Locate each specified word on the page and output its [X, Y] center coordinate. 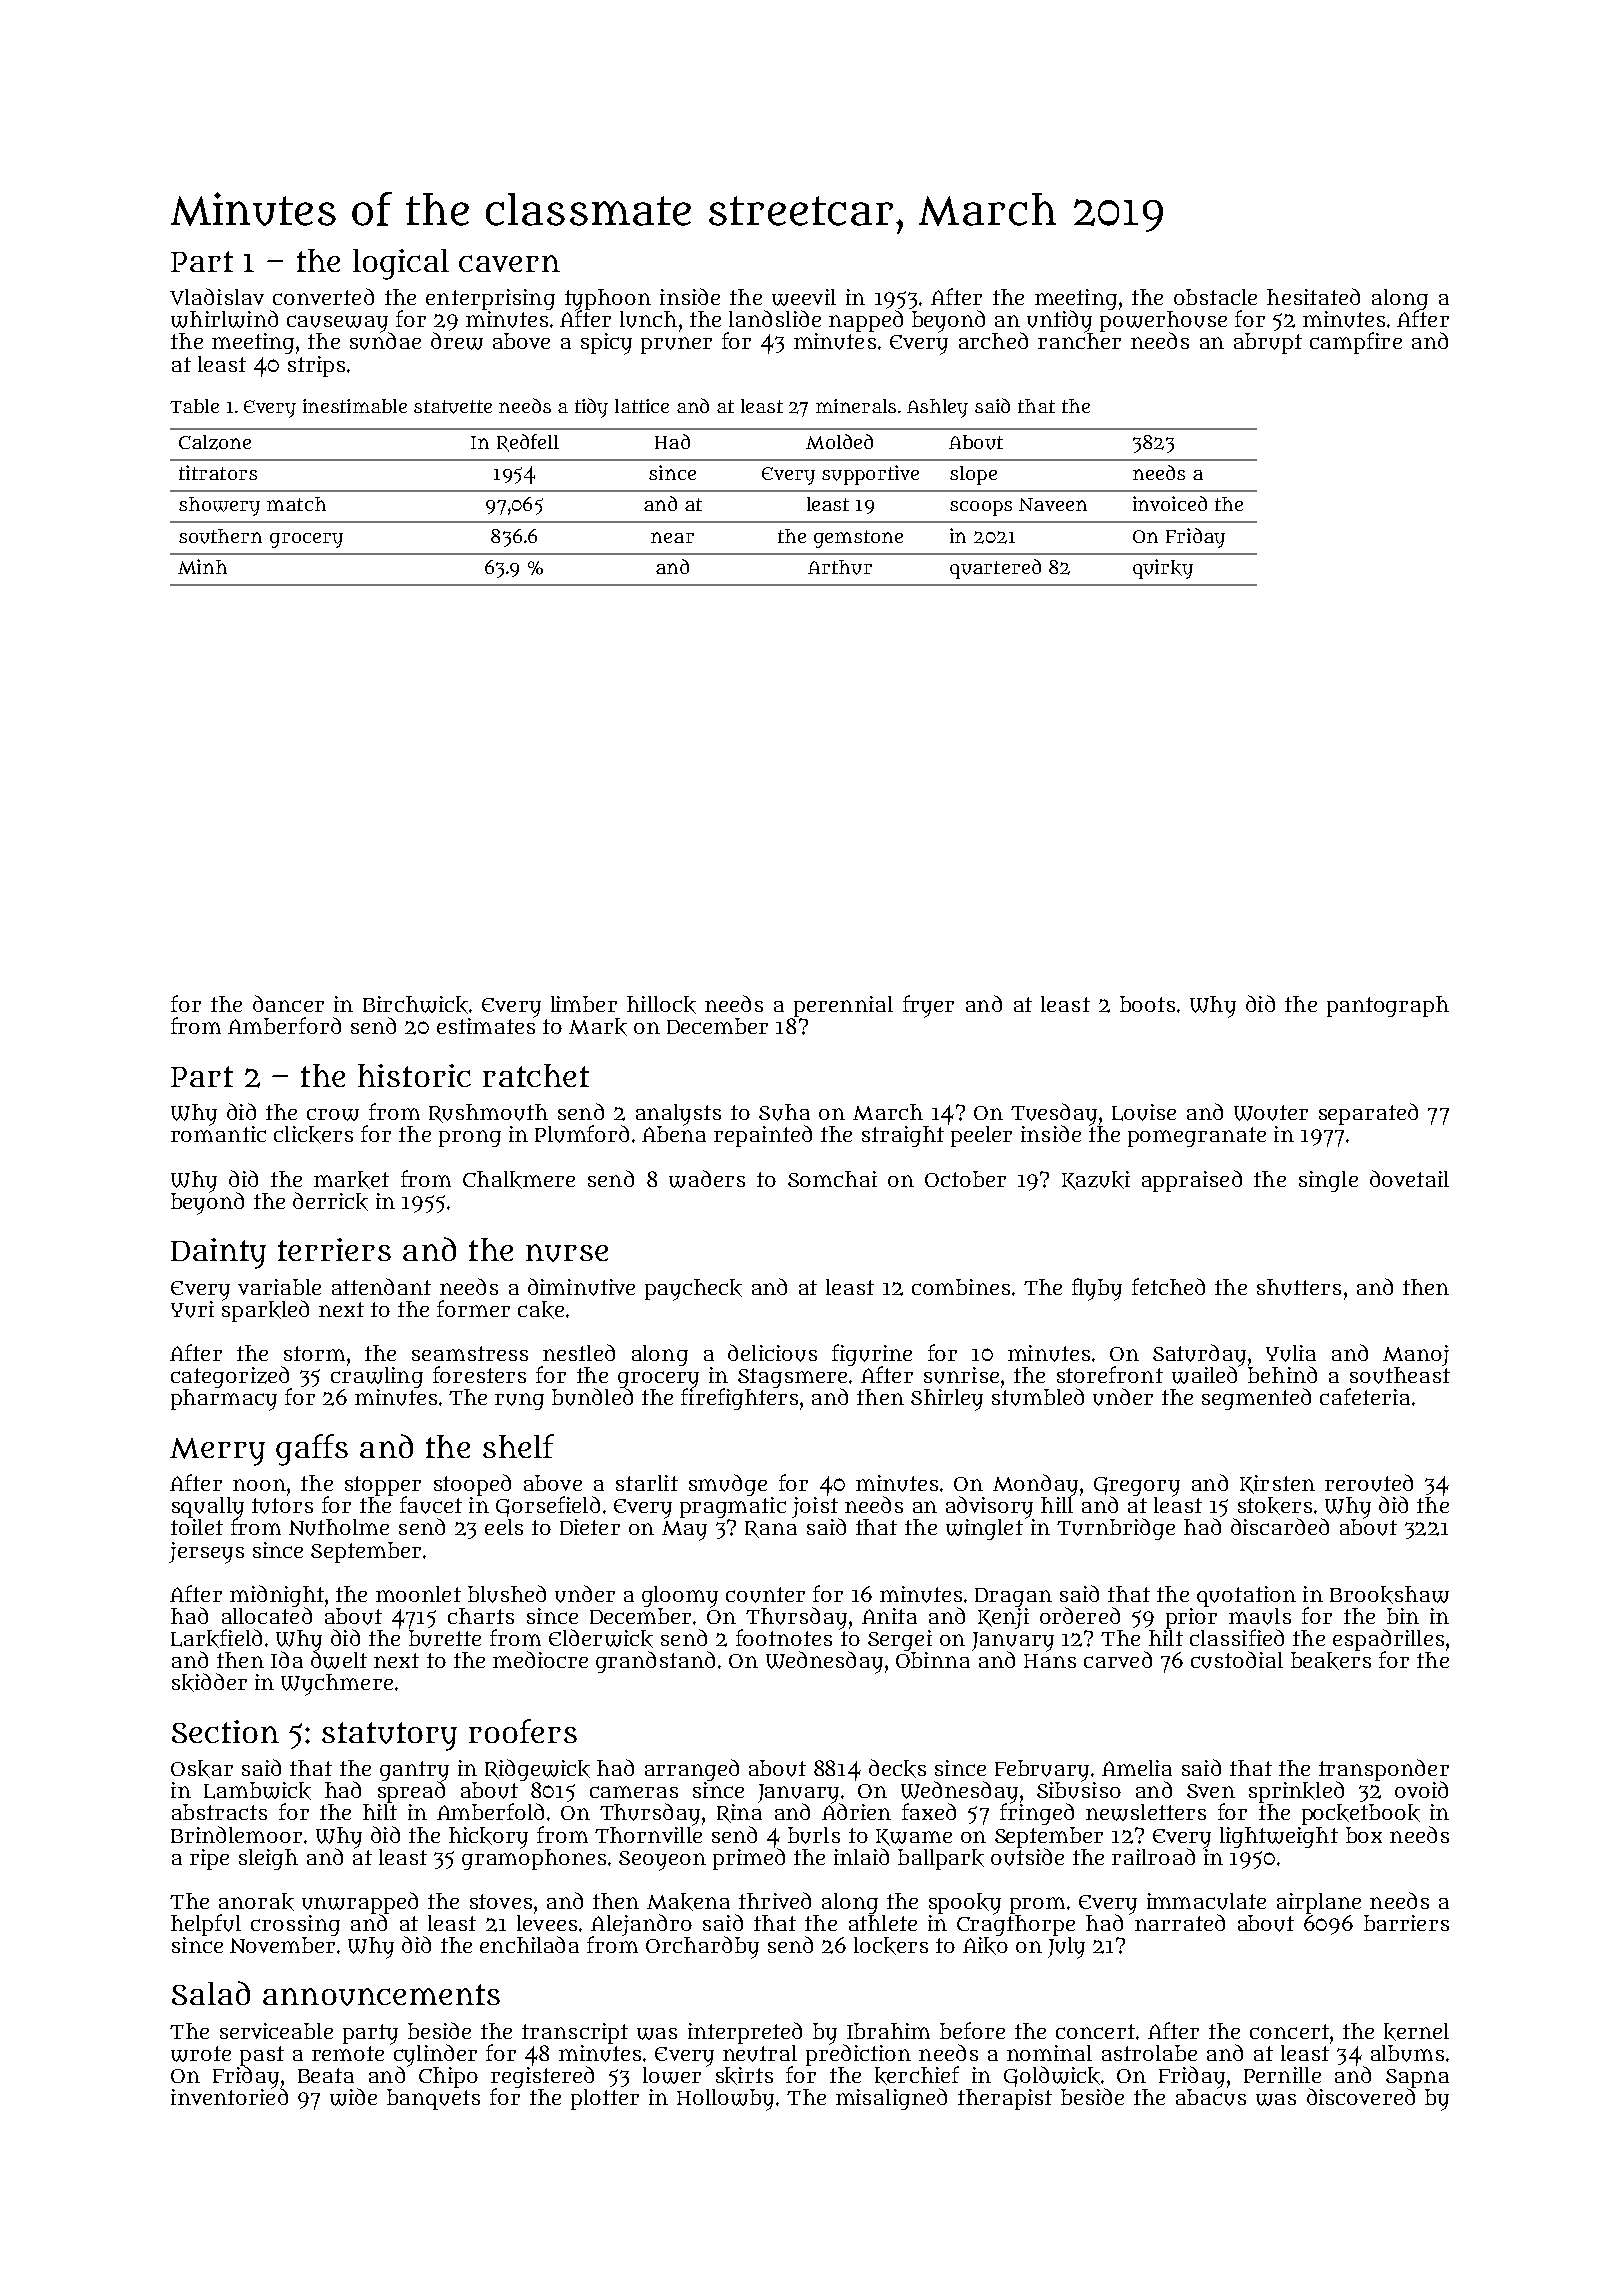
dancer [288, 1003]
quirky [1163, 569]
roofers [523, 1731]
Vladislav [217, 296]
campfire [1356, 343]
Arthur [840, 567]
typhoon [608, 300]
